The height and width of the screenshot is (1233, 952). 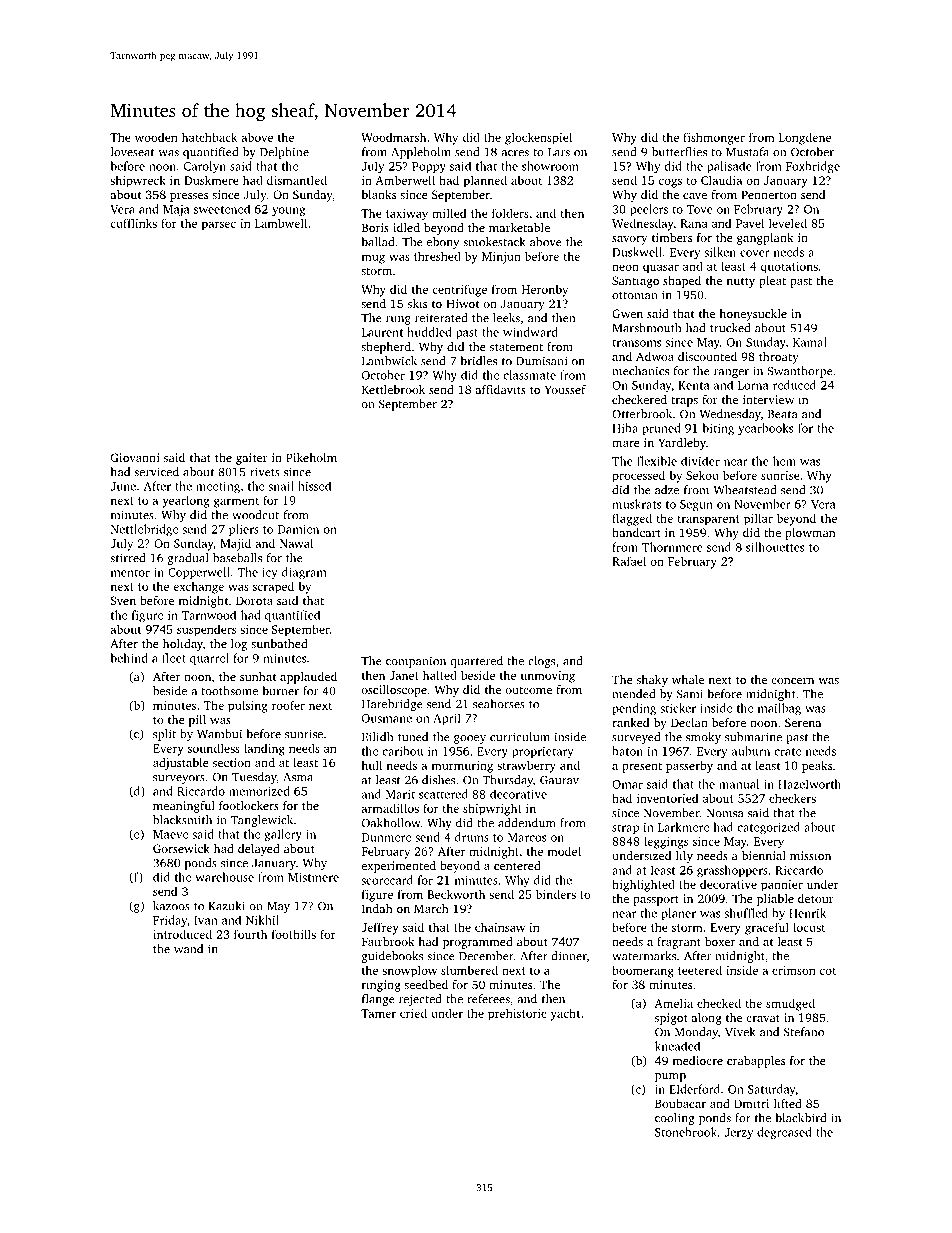 What do you see at coordinates (188, 949) in the screenshot?
I see `wand` at bounding box center [188, 949].
